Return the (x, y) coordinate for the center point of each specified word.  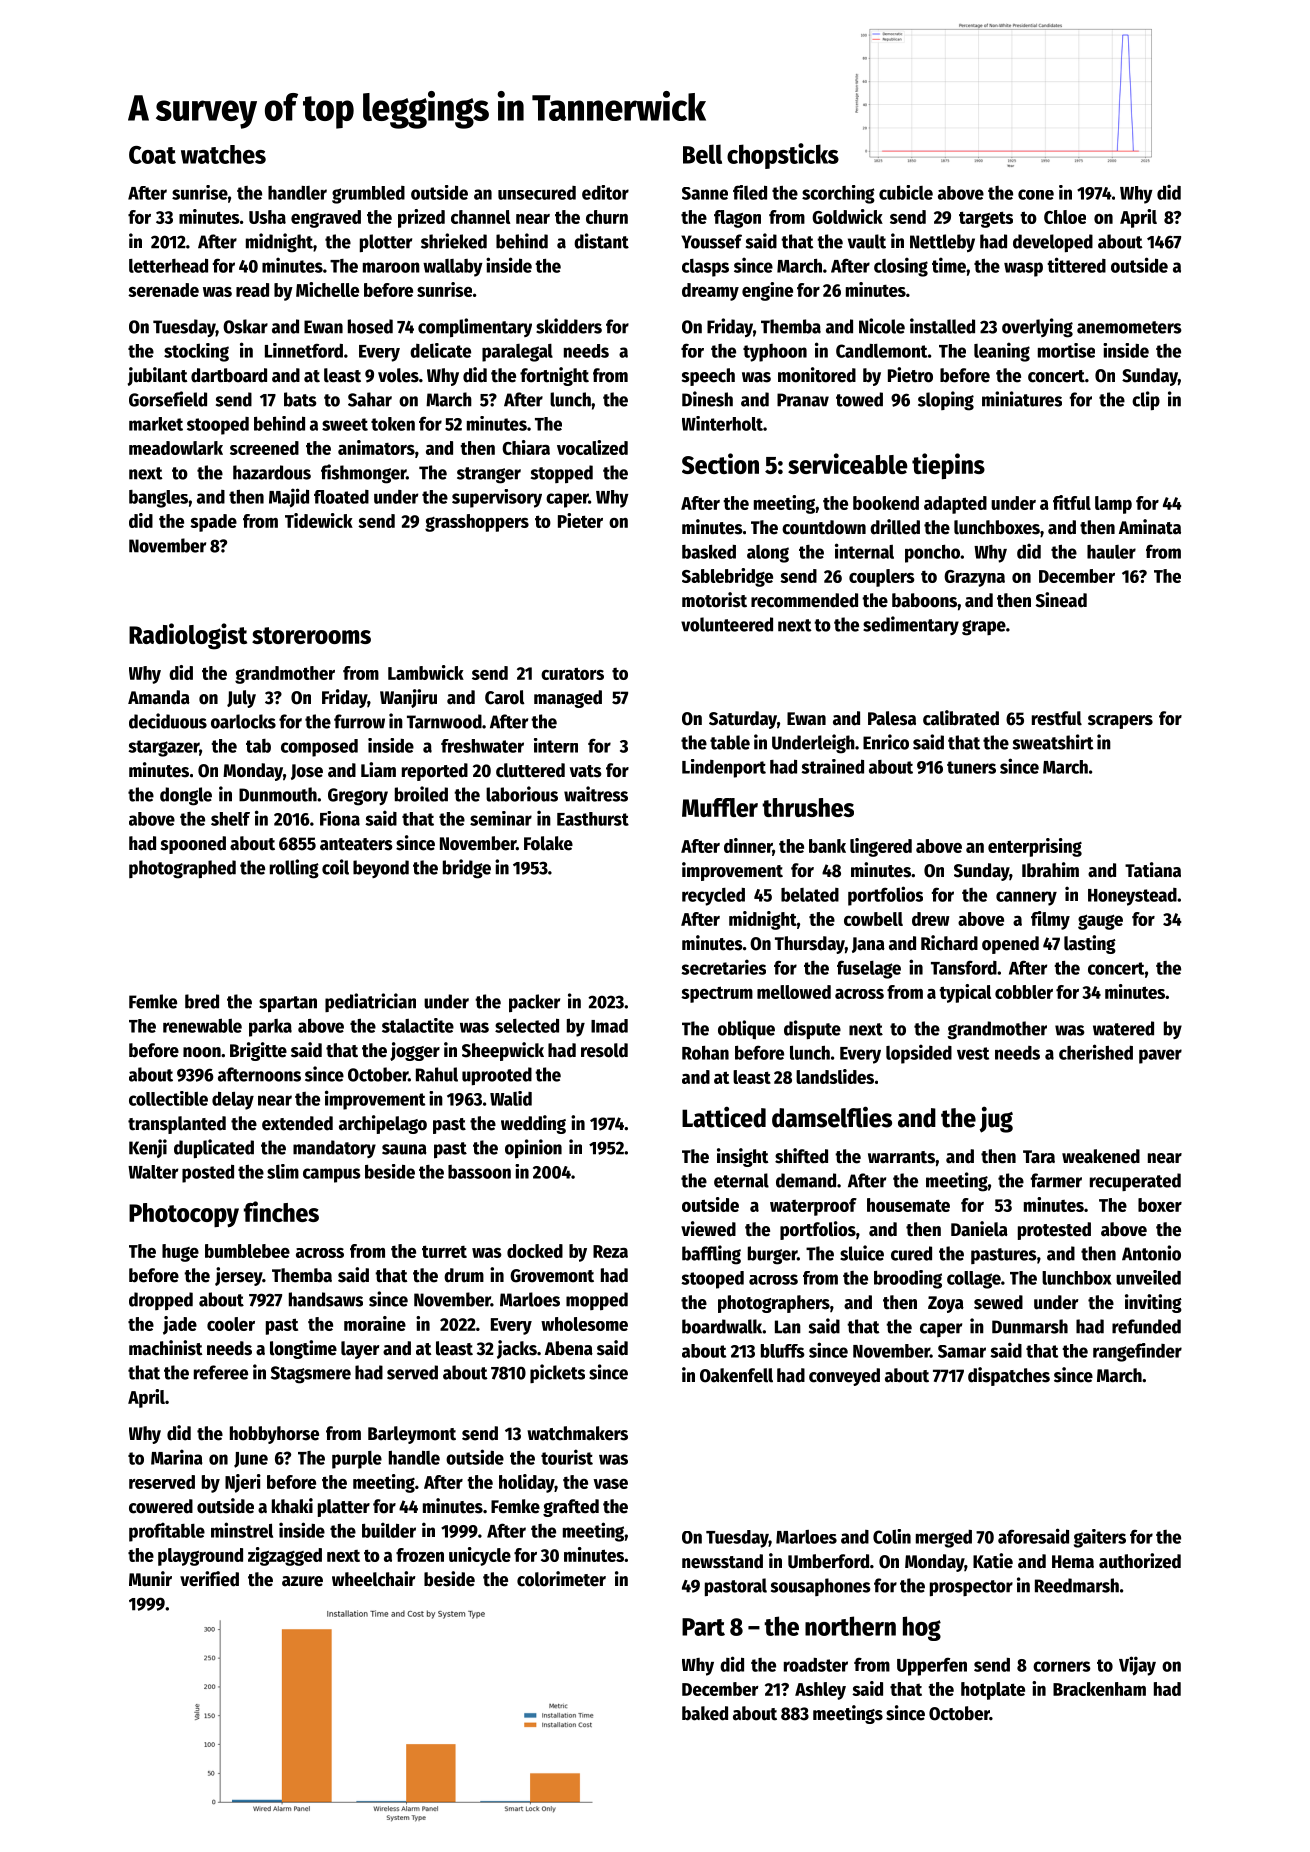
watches (223, 154)
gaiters (1100, 1538)
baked (705, 1713)
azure (302, 1581)
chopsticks (783, 156)
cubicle (906, 192)
